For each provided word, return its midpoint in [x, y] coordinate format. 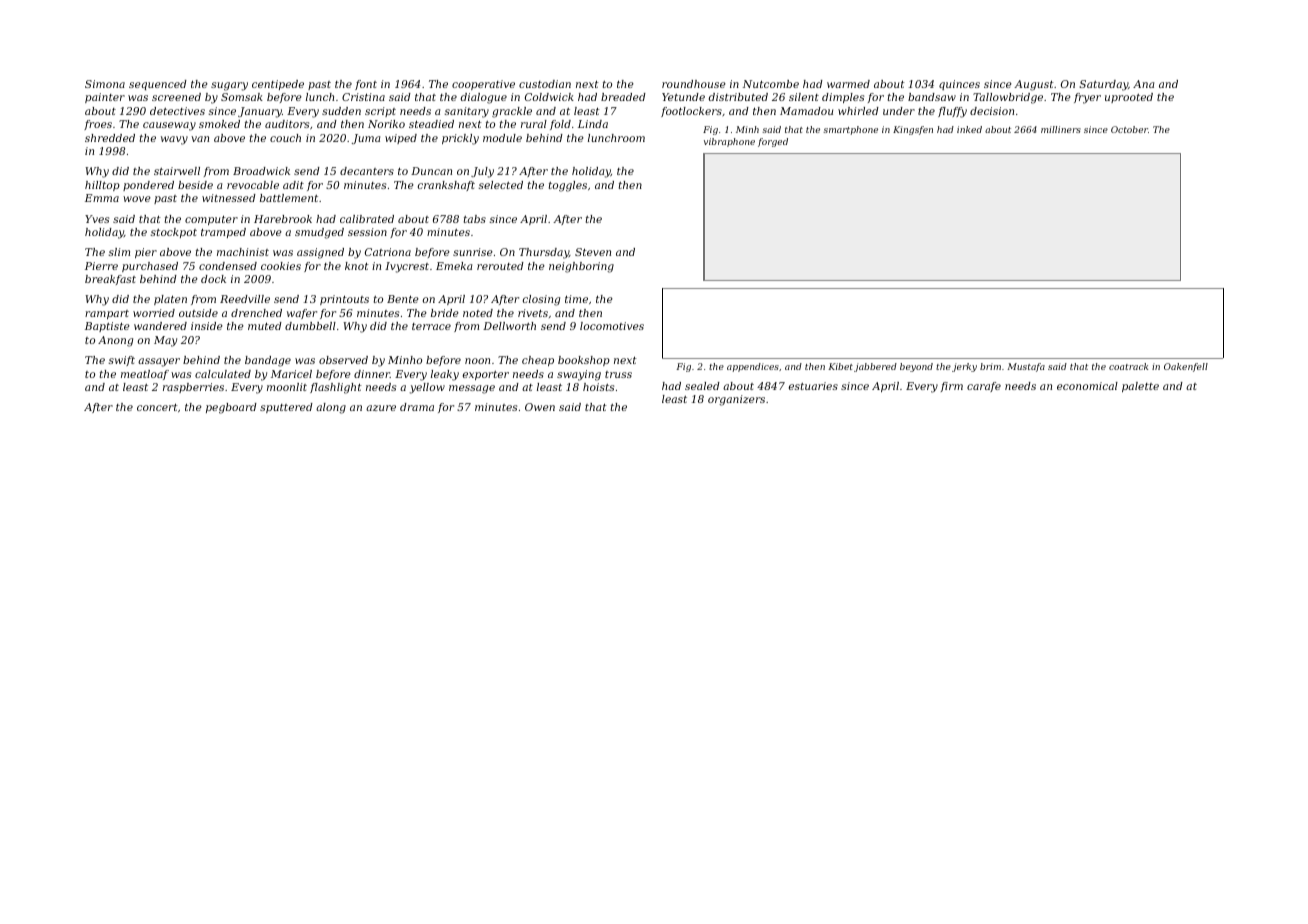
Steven [593, 252]
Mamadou [806, 111]
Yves [97, 219]
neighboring [581, 267]
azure [381, 408]
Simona [105, 84]
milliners [1061, 129]
